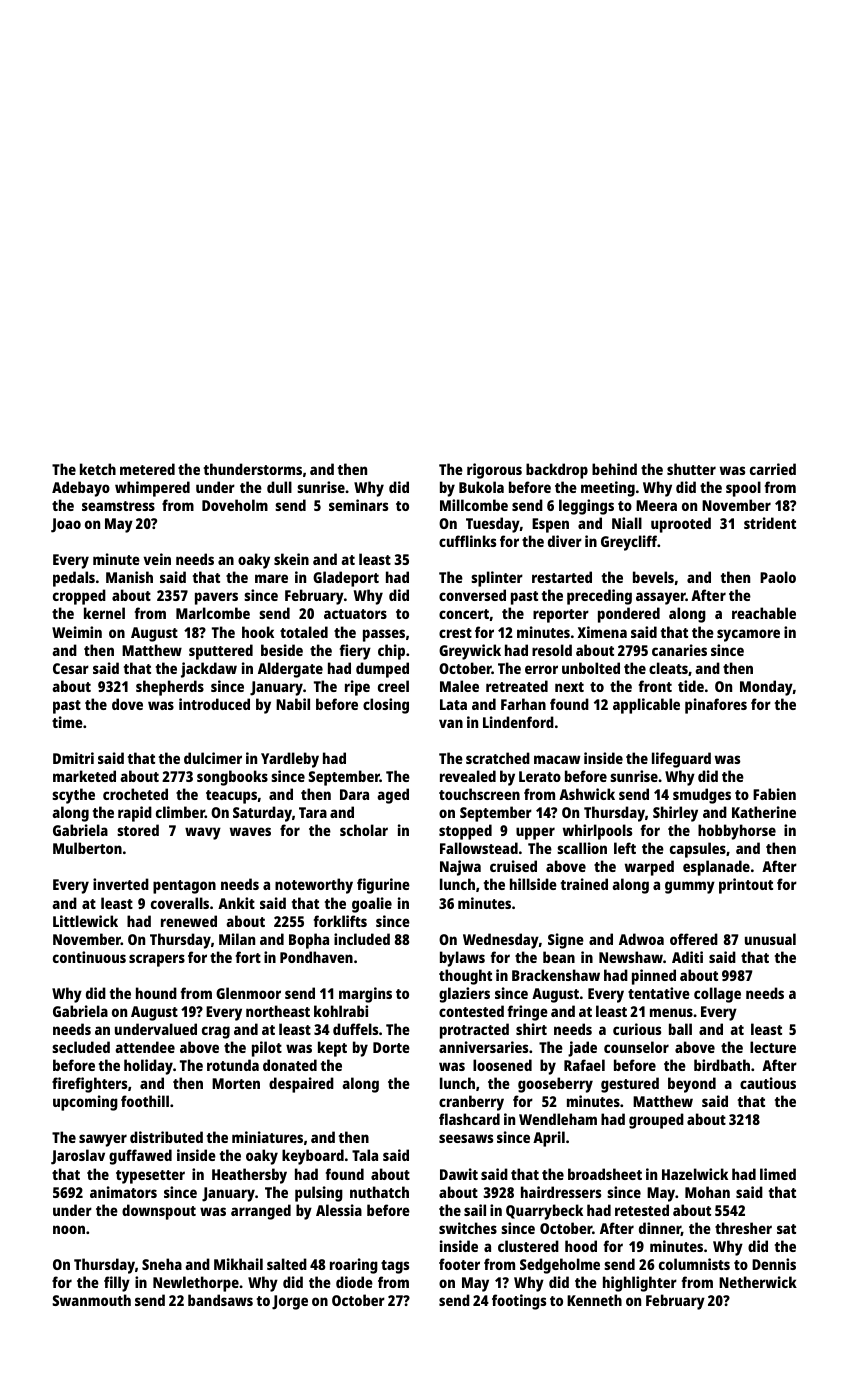 The image size is (849, 1400). Describe the element at coordinates (147, 469) in the screenshot. I see `metered` at that location.
